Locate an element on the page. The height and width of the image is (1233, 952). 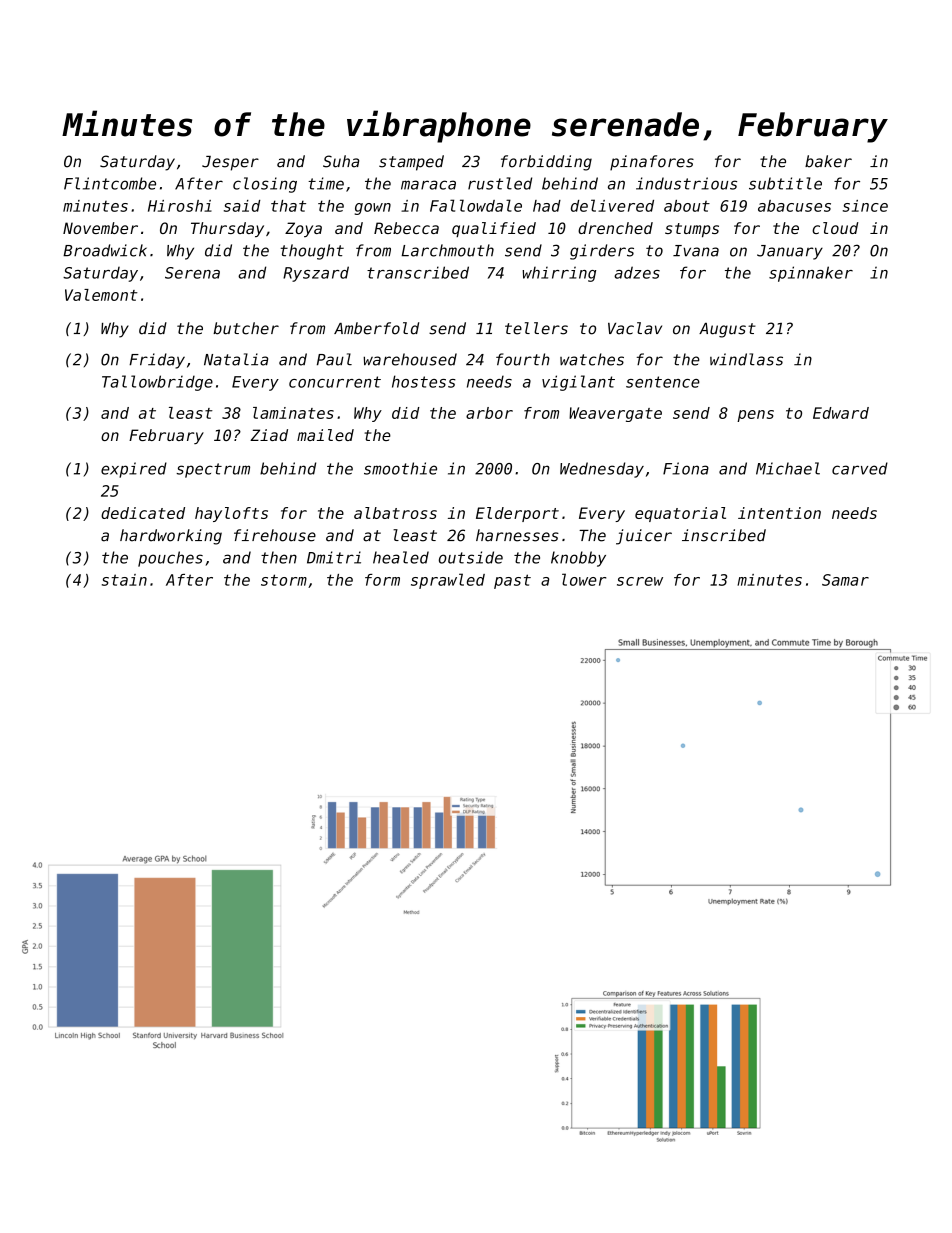
whirring is located at coordinates (559, 274).
